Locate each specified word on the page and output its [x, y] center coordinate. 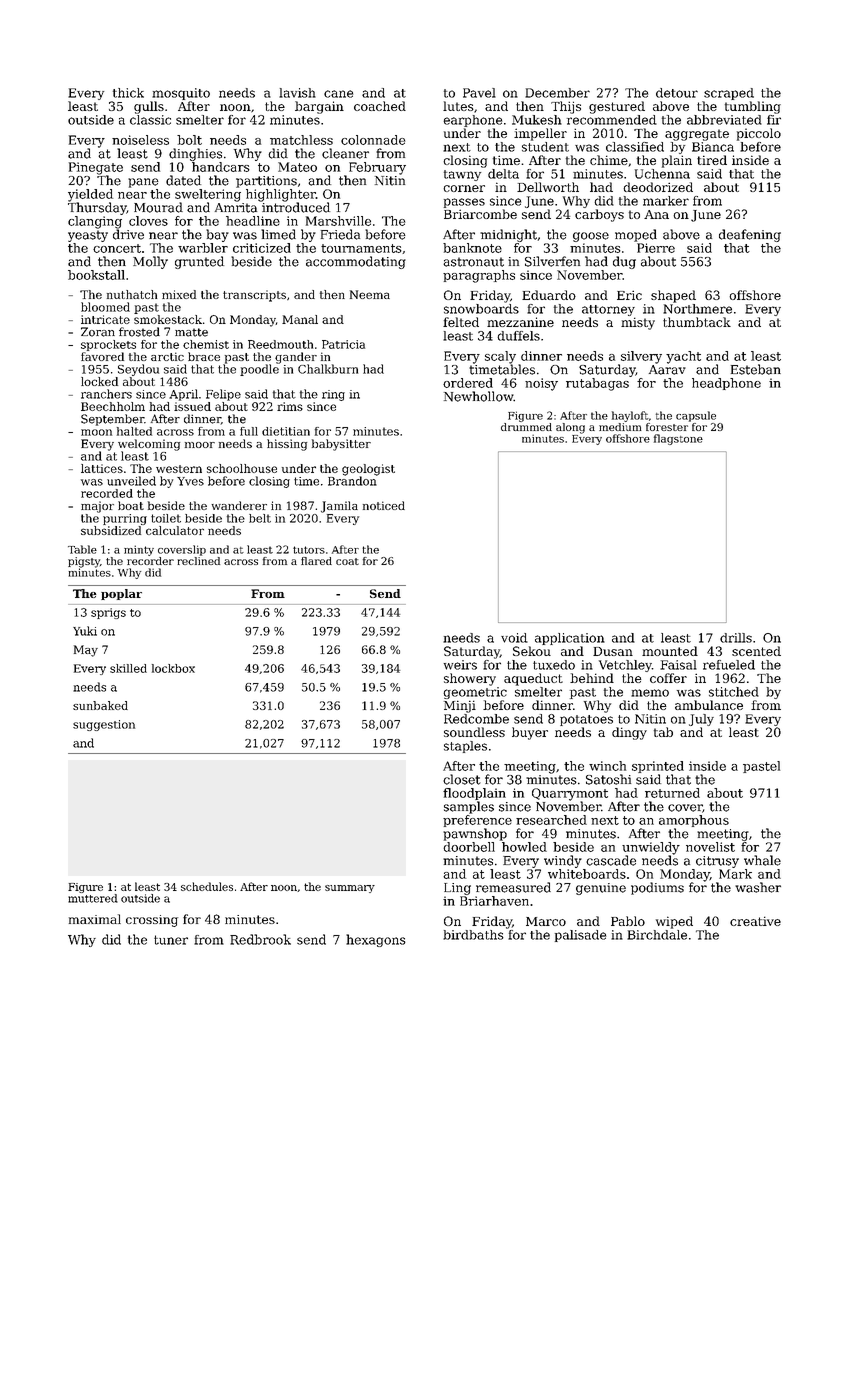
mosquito [181, 94]
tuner [171, 940]
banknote [472, 248]
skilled [128, 668]
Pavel [479, 93]
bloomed [105, 307]
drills [736, 638]
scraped [729, 94]
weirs [460, 665]
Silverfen [552, 261]
